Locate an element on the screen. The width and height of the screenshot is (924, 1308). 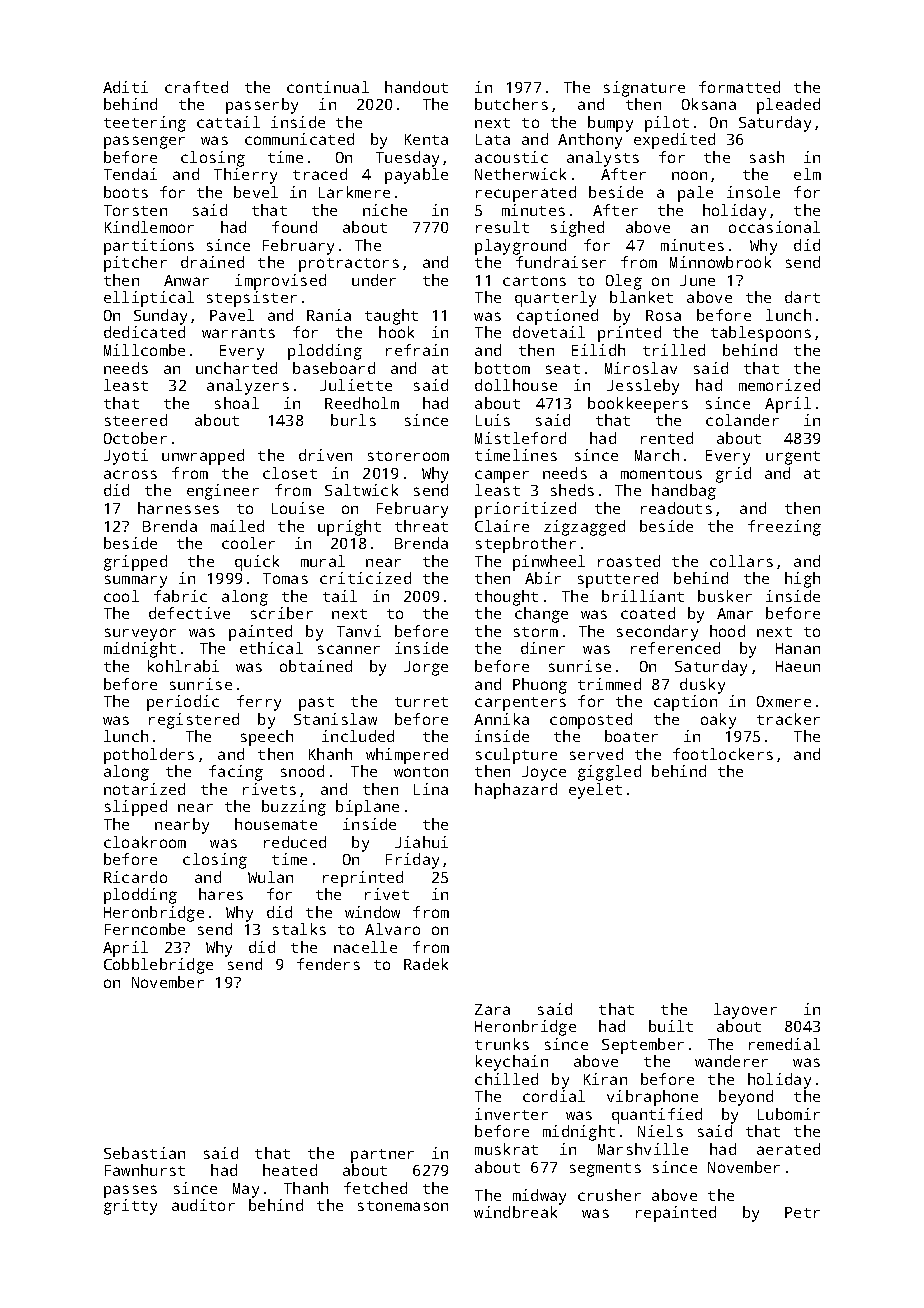
stonemason is located at coordinates (403, 1206).
